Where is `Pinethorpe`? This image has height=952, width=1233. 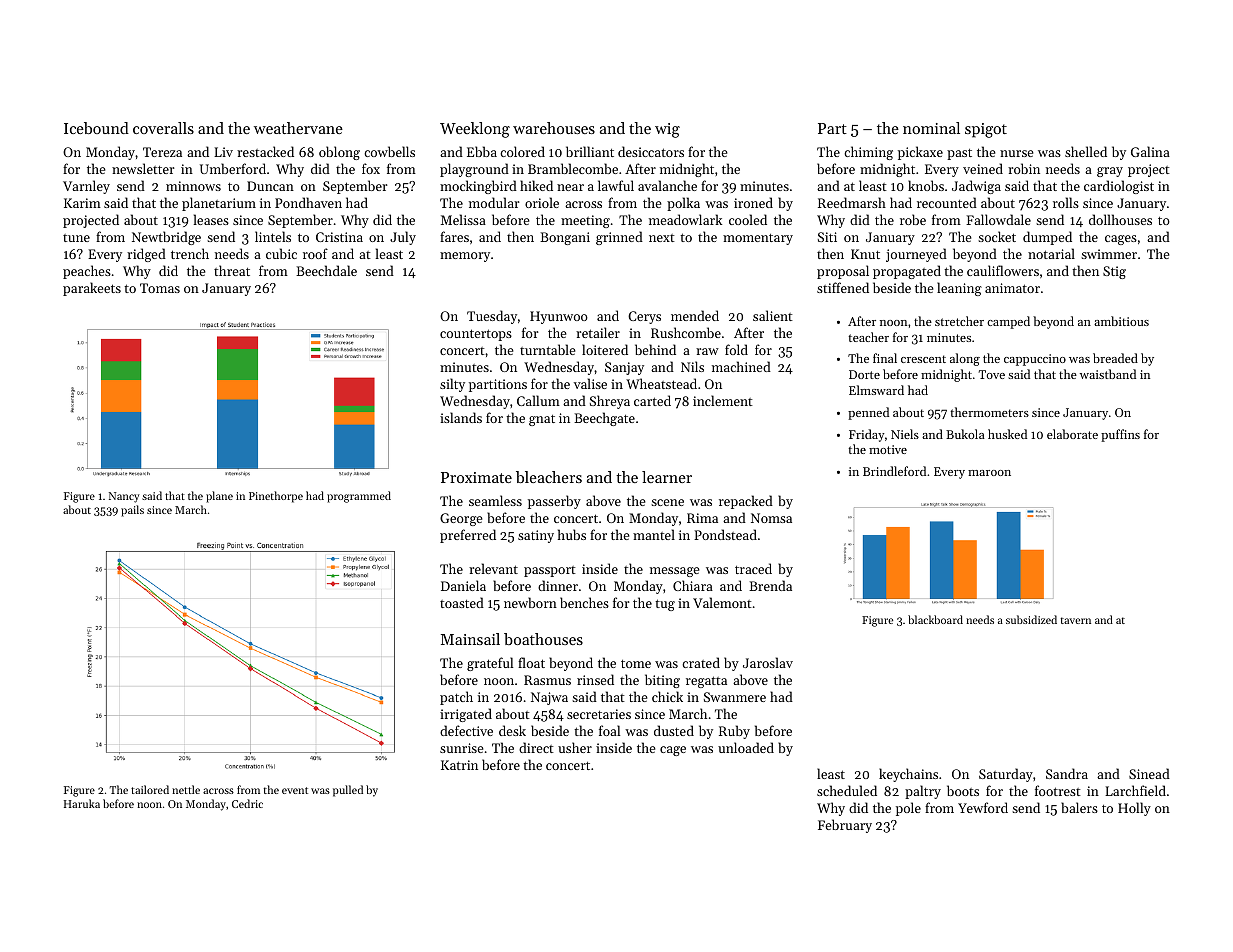 Pinethorpe is located at coordinates (276, 497).
